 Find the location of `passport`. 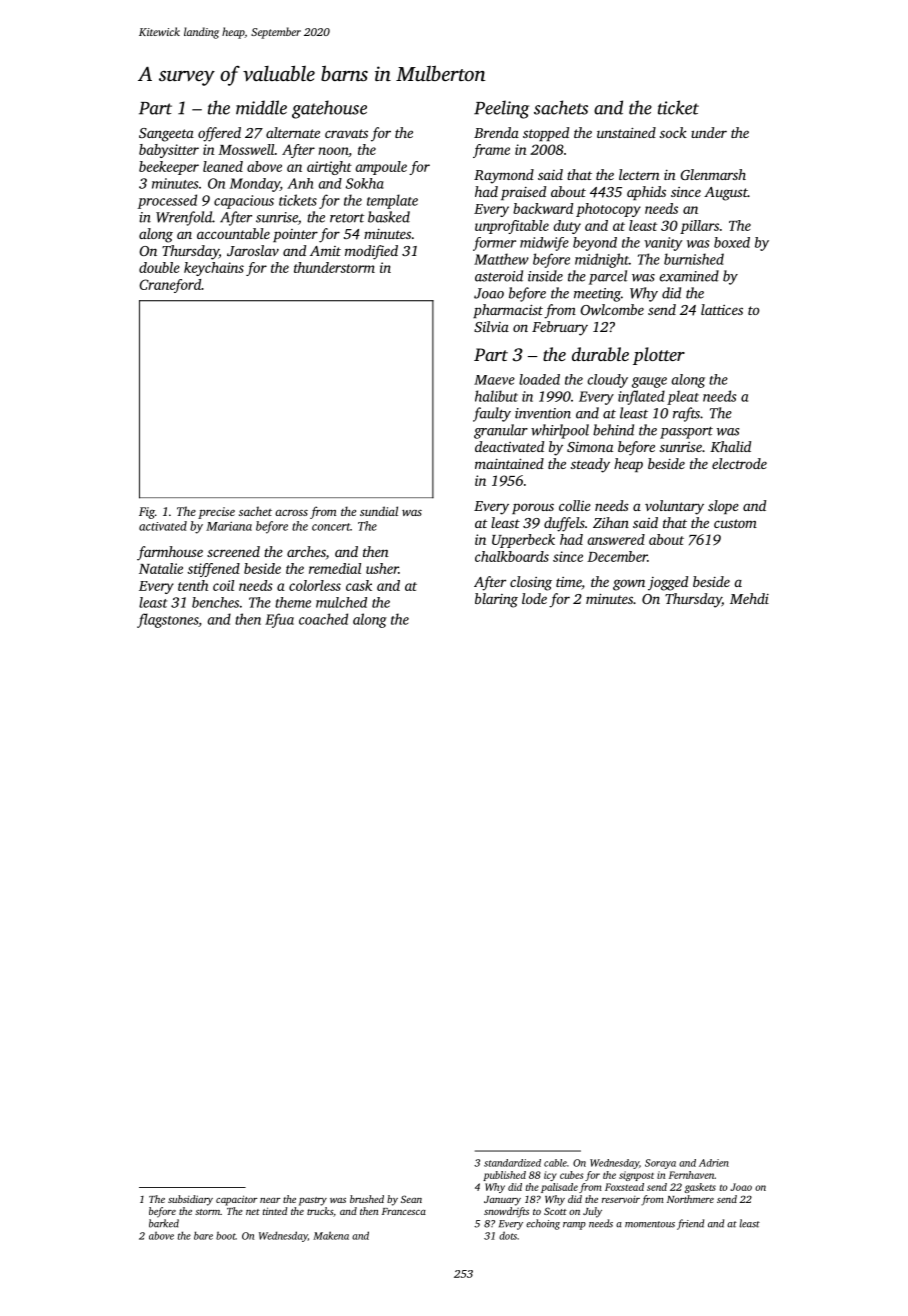

passport is located at coordinates (686, 432).
